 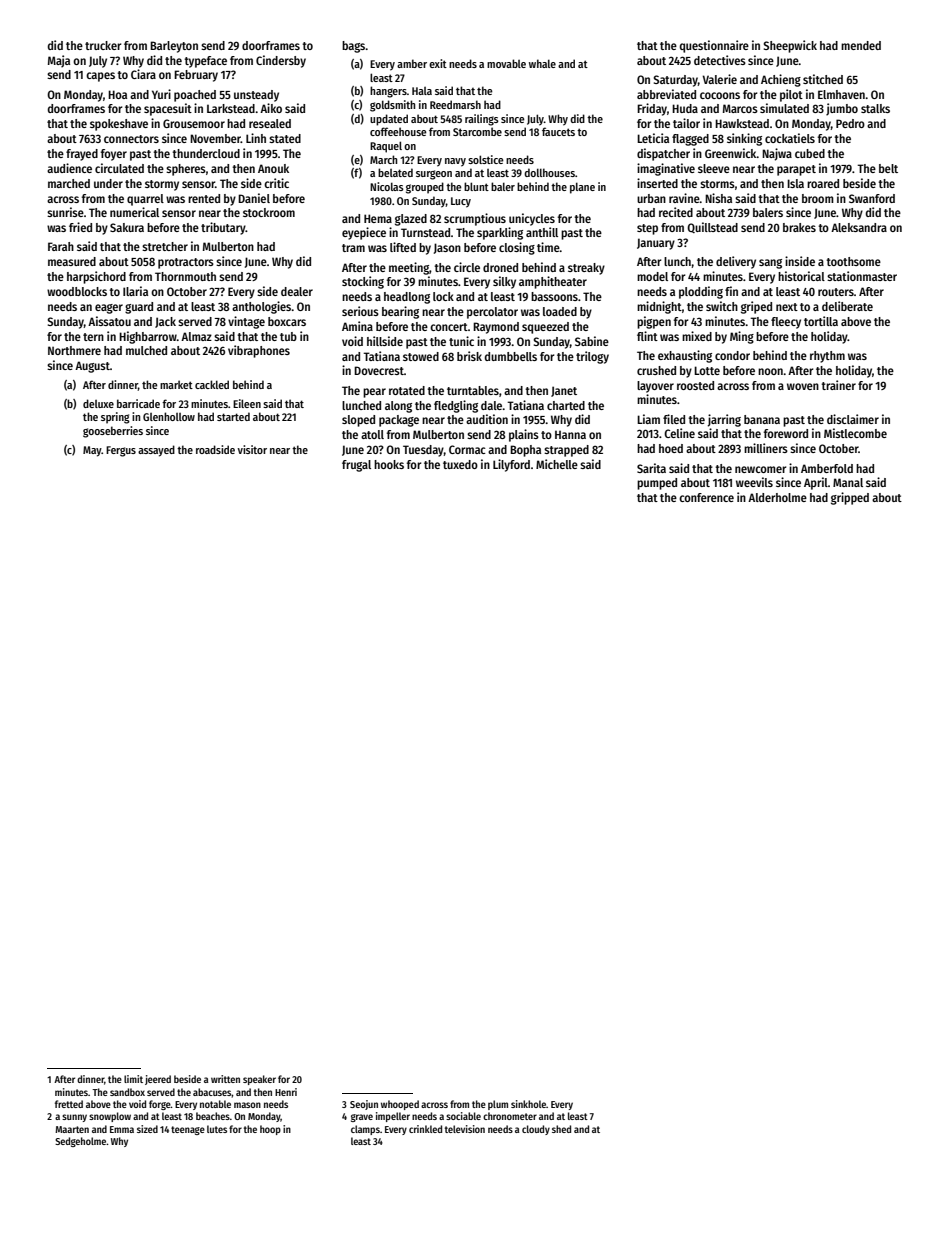 What do you see at coordinates (706, 497) in the image?
I see `conference` at bounding box center [706, 497].
